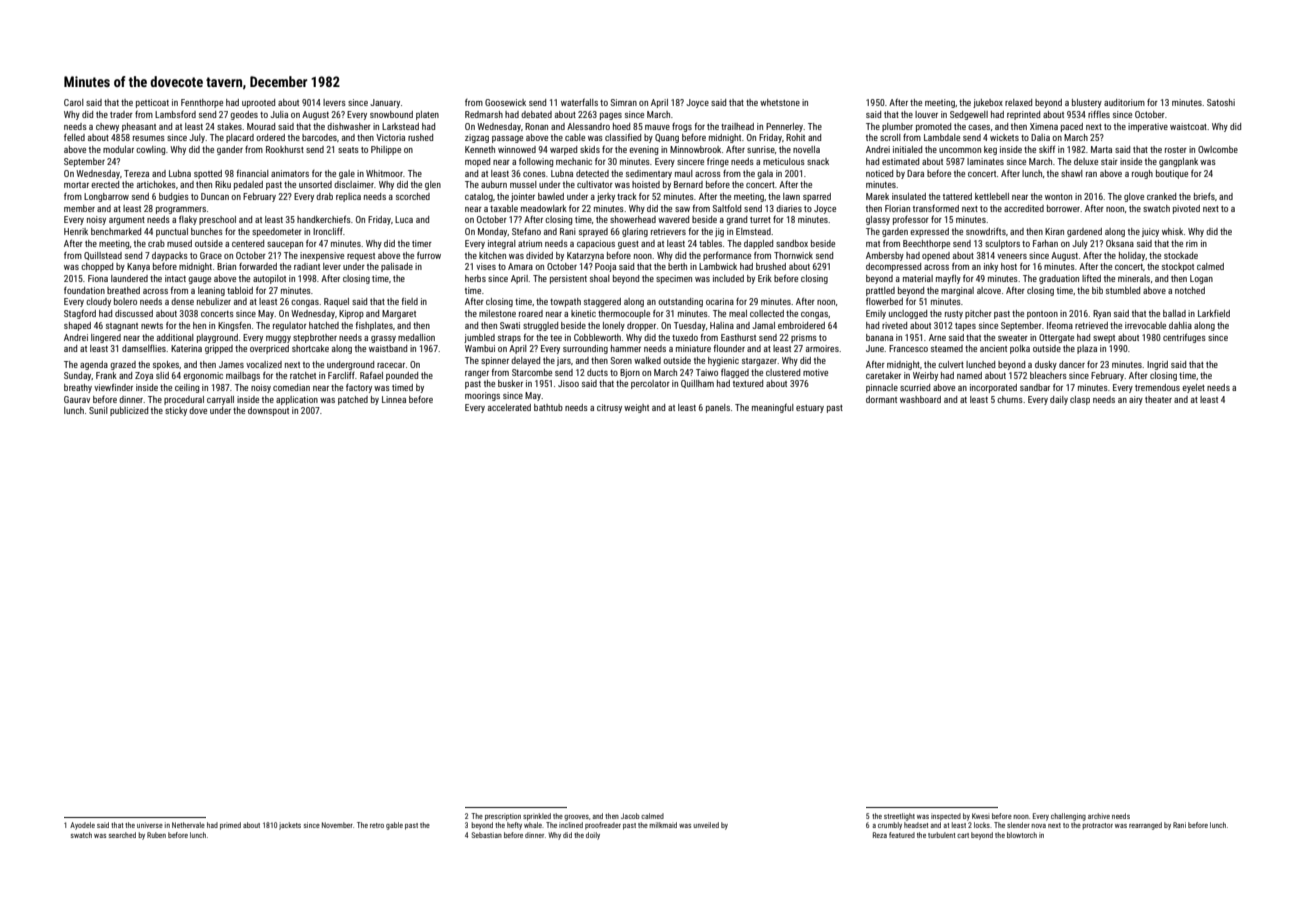 The height and width of the screenshot is (924, 1308). What do you see at coordinates (1172, 231) in the screenshot?
I see `whisk` at bounding box center [1172, 231].
